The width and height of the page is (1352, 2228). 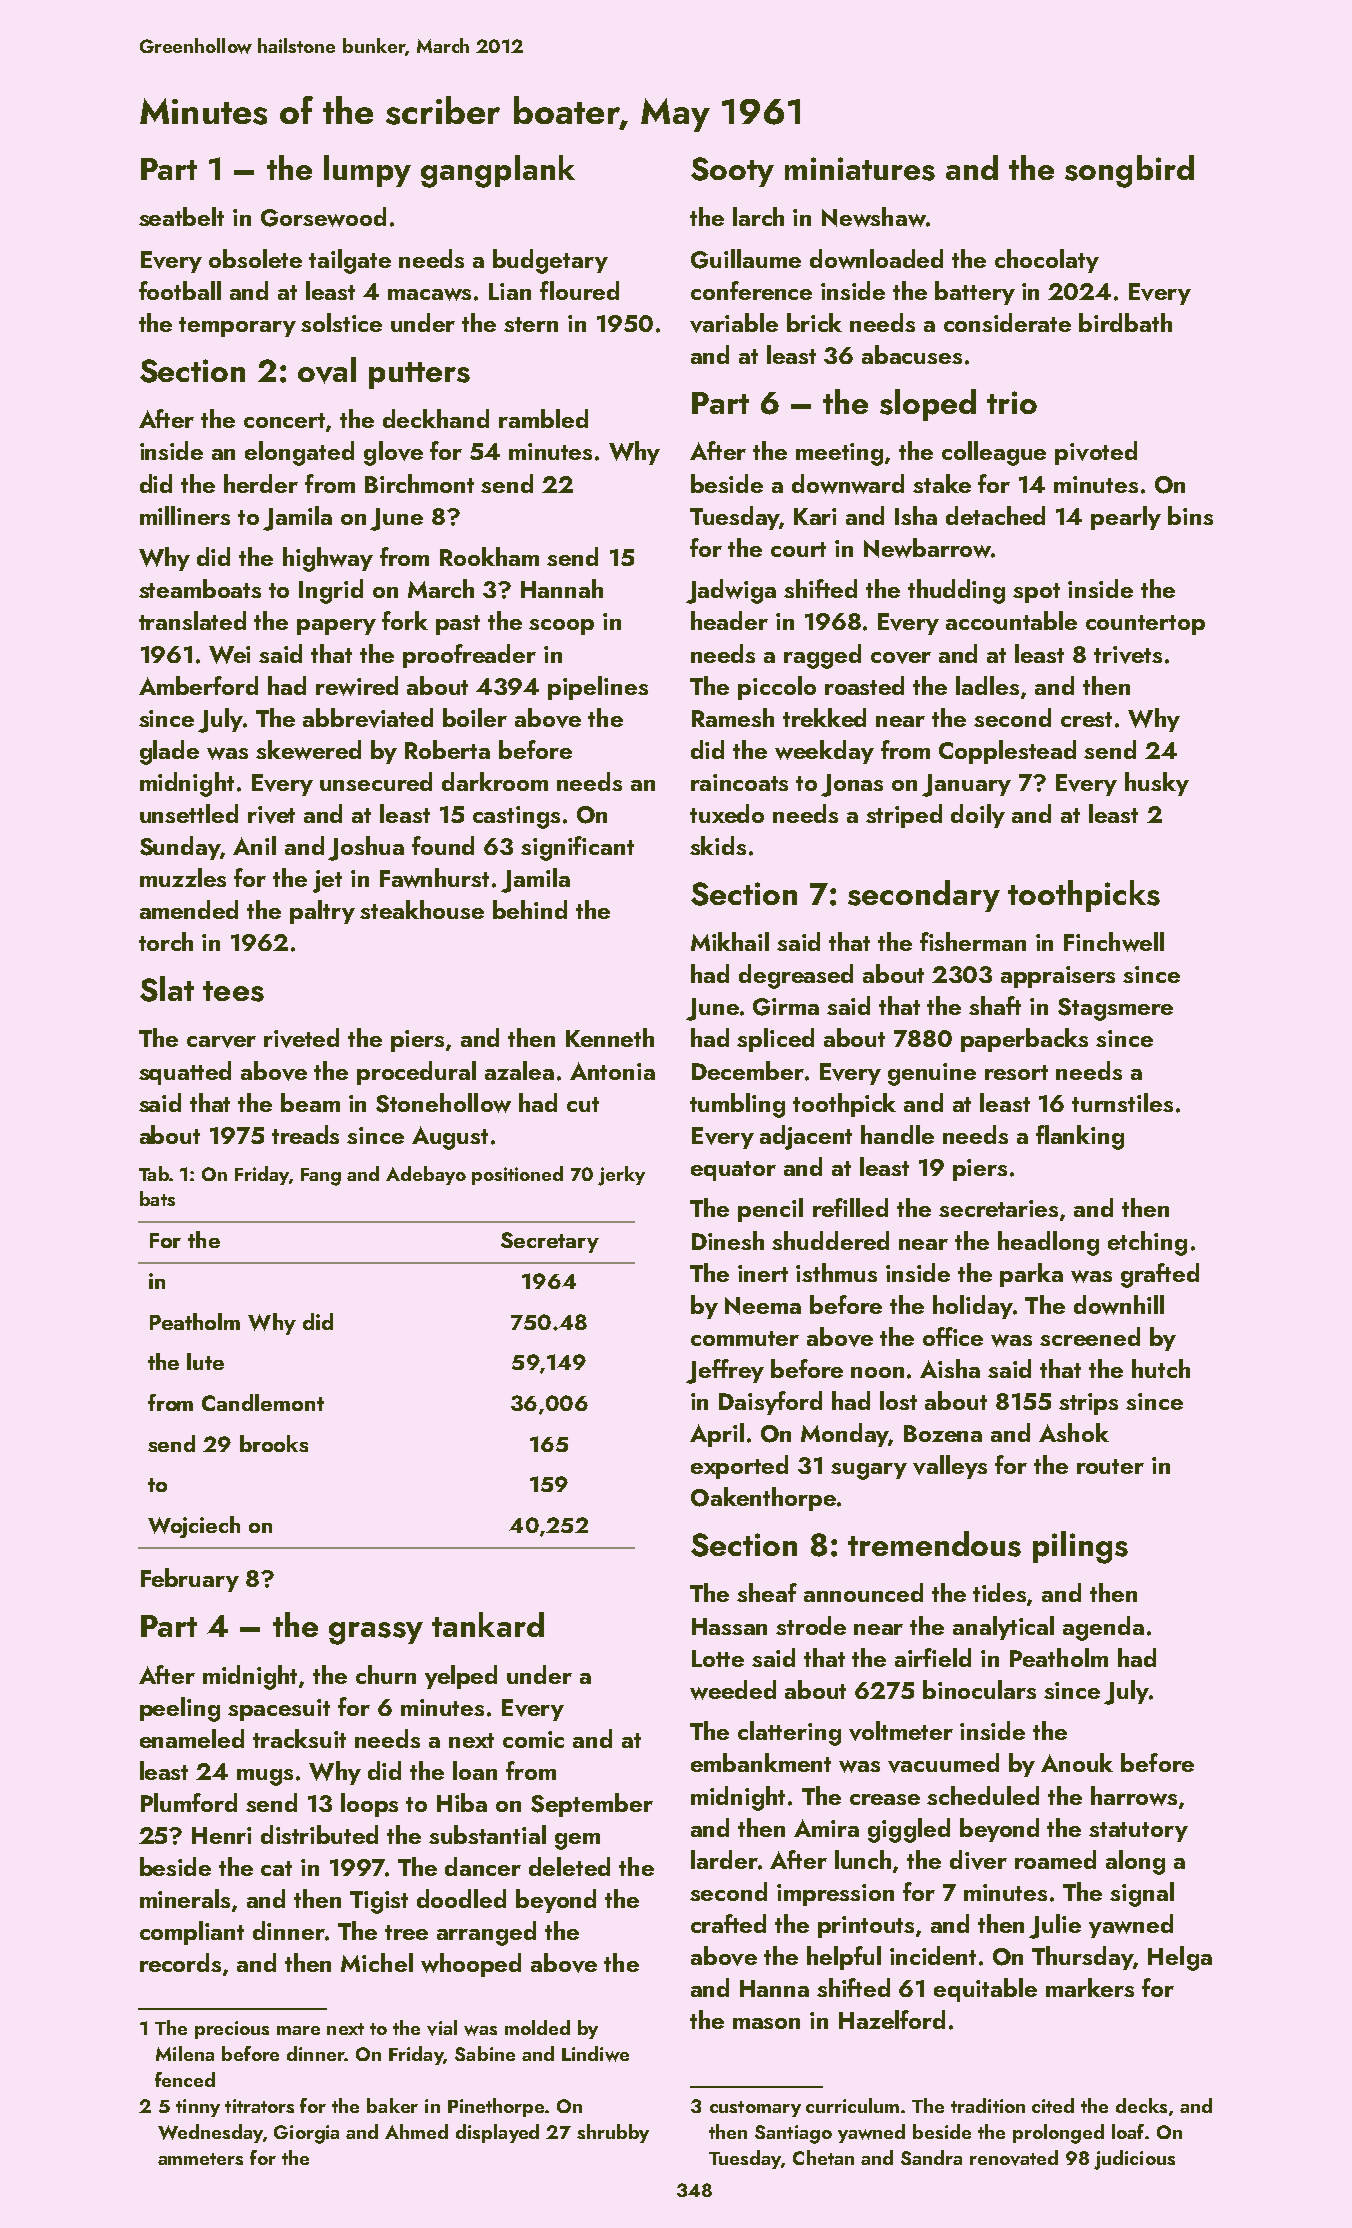 What do you see at coordinates (1047, 261) in the page?
I see `chocolaty` at bounding box center [1047, 261].
